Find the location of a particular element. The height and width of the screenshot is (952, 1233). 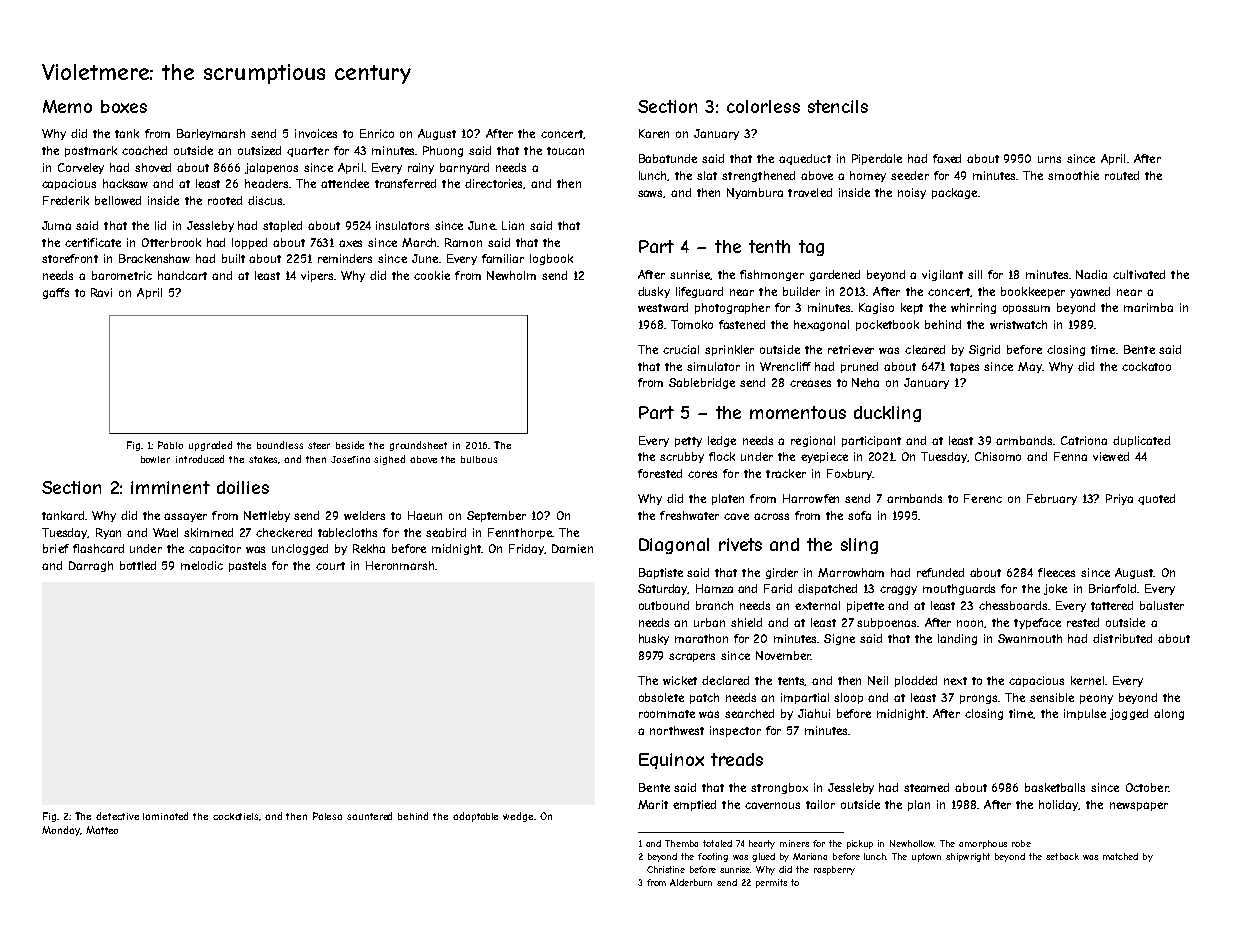

Memo is located at coordinates (67, 106).
